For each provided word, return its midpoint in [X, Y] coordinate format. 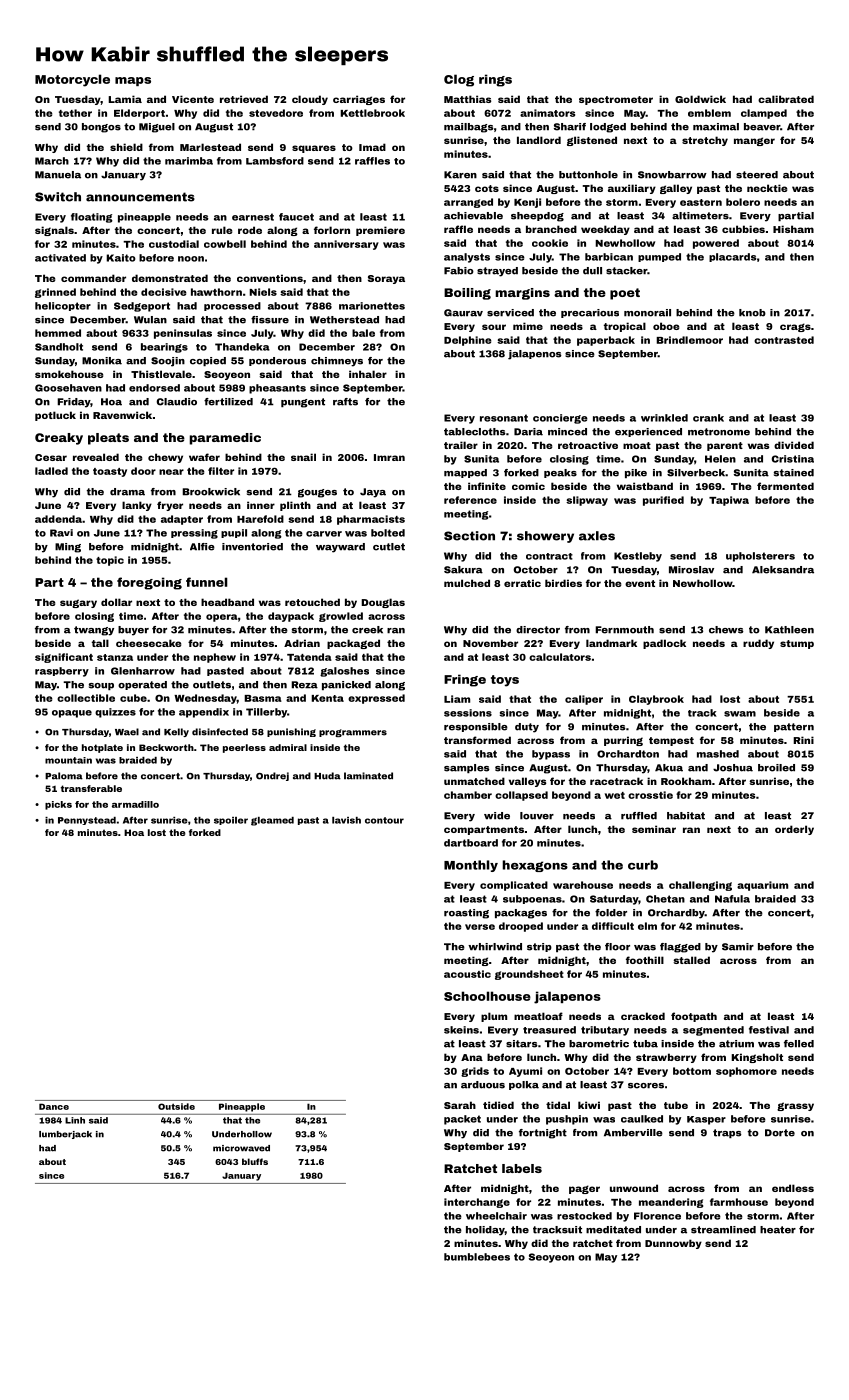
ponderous [277, 361]
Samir [738, 947]
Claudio [177, 402]
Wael [127, 732]
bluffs [255, 1161]
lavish [346, 820]
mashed [718, 754]
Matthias [467, 99]
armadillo [135, 804]
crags [795, 327]
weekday [605, 230]
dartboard [471, 843]
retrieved [244, 99]
